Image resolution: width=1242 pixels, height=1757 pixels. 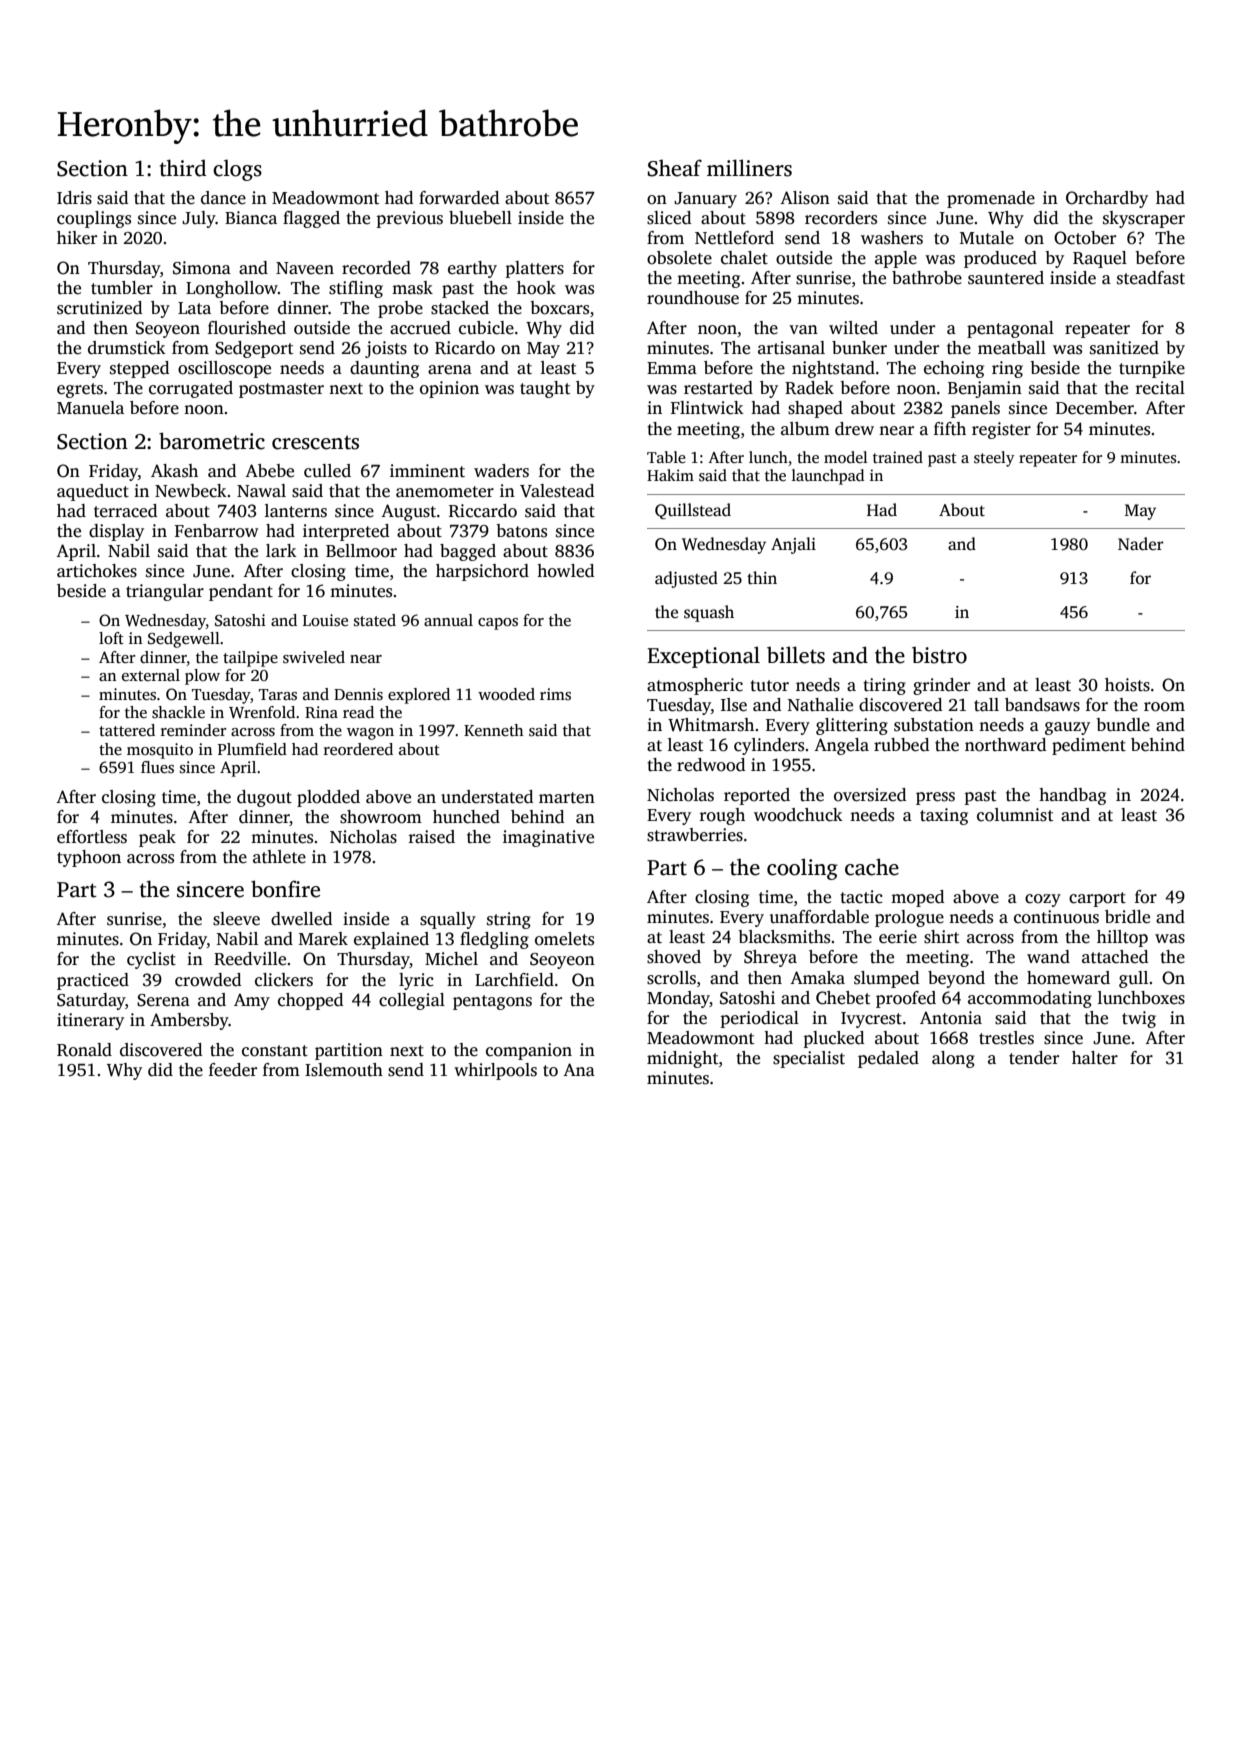 What do you see at coordinates (1160, 388) in the screenshot?
I see `recital` at bounding box center [1160, 388].
